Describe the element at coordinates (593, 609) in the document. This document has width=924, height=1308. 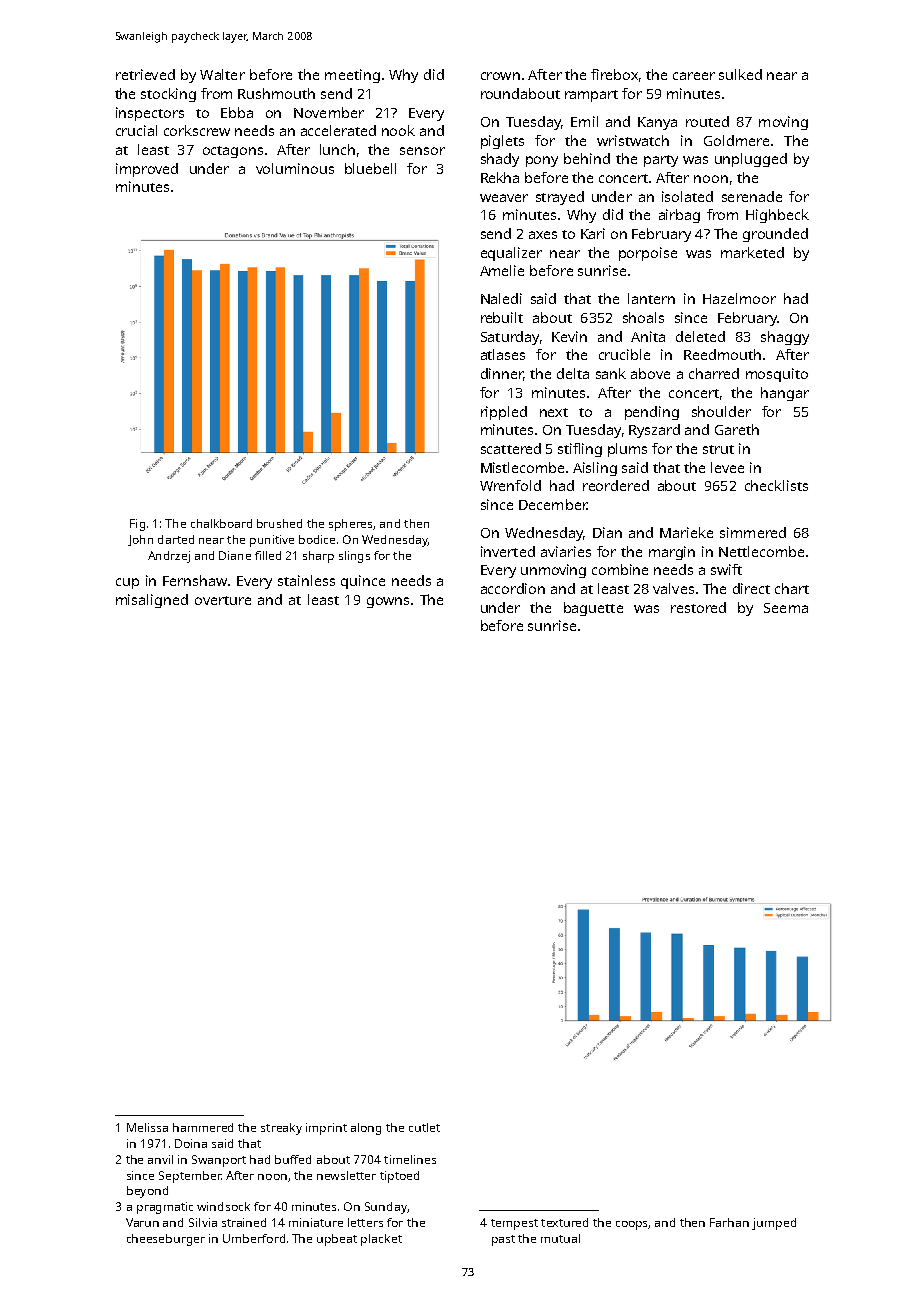
I see `baguette` at that location.
